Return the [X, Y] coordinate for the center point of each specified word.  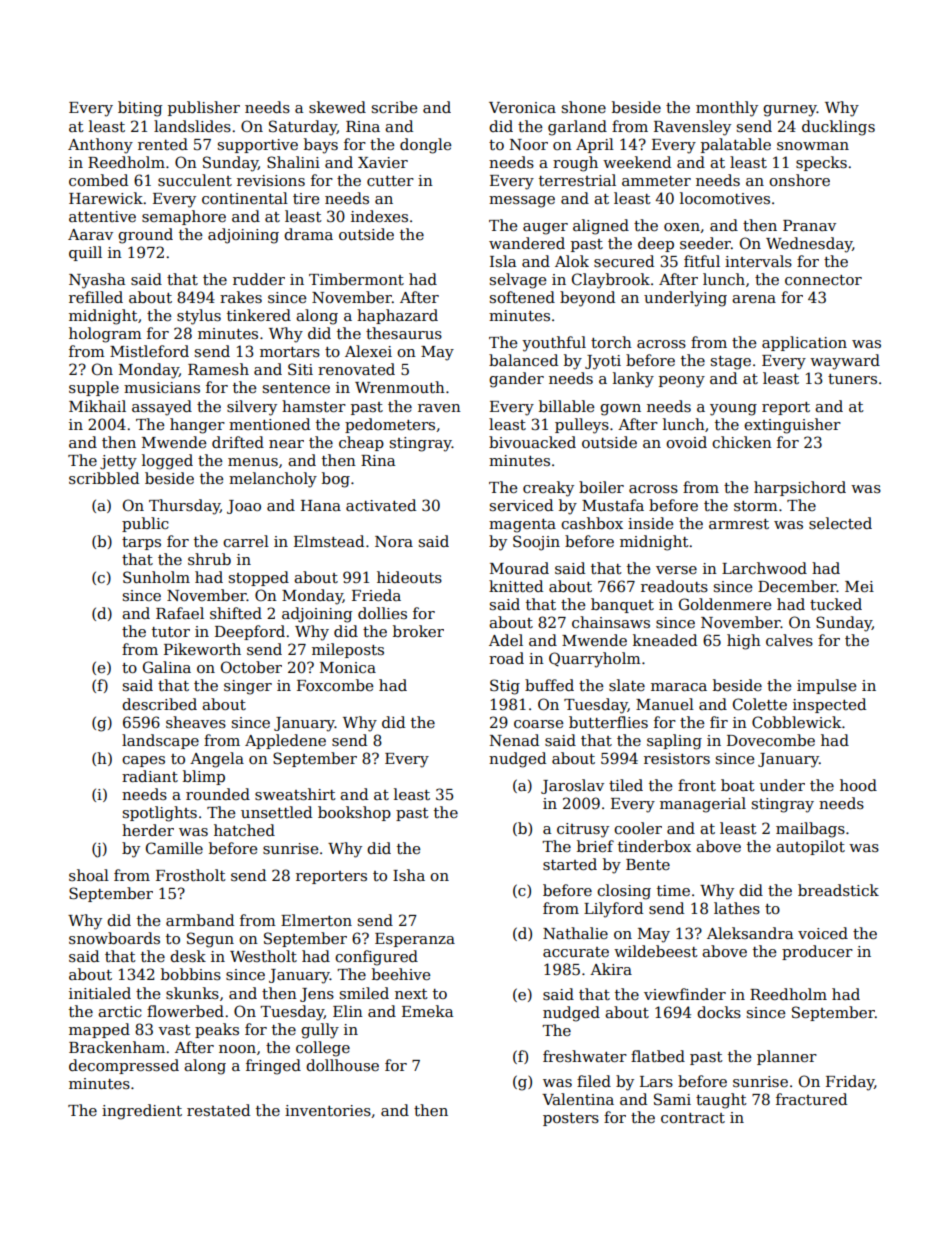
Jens [317, 995]
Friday [850, 1083]
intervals [758, 261]
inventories [328, 1110]
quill [85, 253]
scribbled [104, 478]
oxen [682, 227]
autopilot [810, 847]
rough [575, 164]
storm [756, 506]
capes [143, 761]
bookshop [354, 813]
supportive [258, 146]
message [522, 202]
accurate [576, 952]
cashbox [592, 523]
